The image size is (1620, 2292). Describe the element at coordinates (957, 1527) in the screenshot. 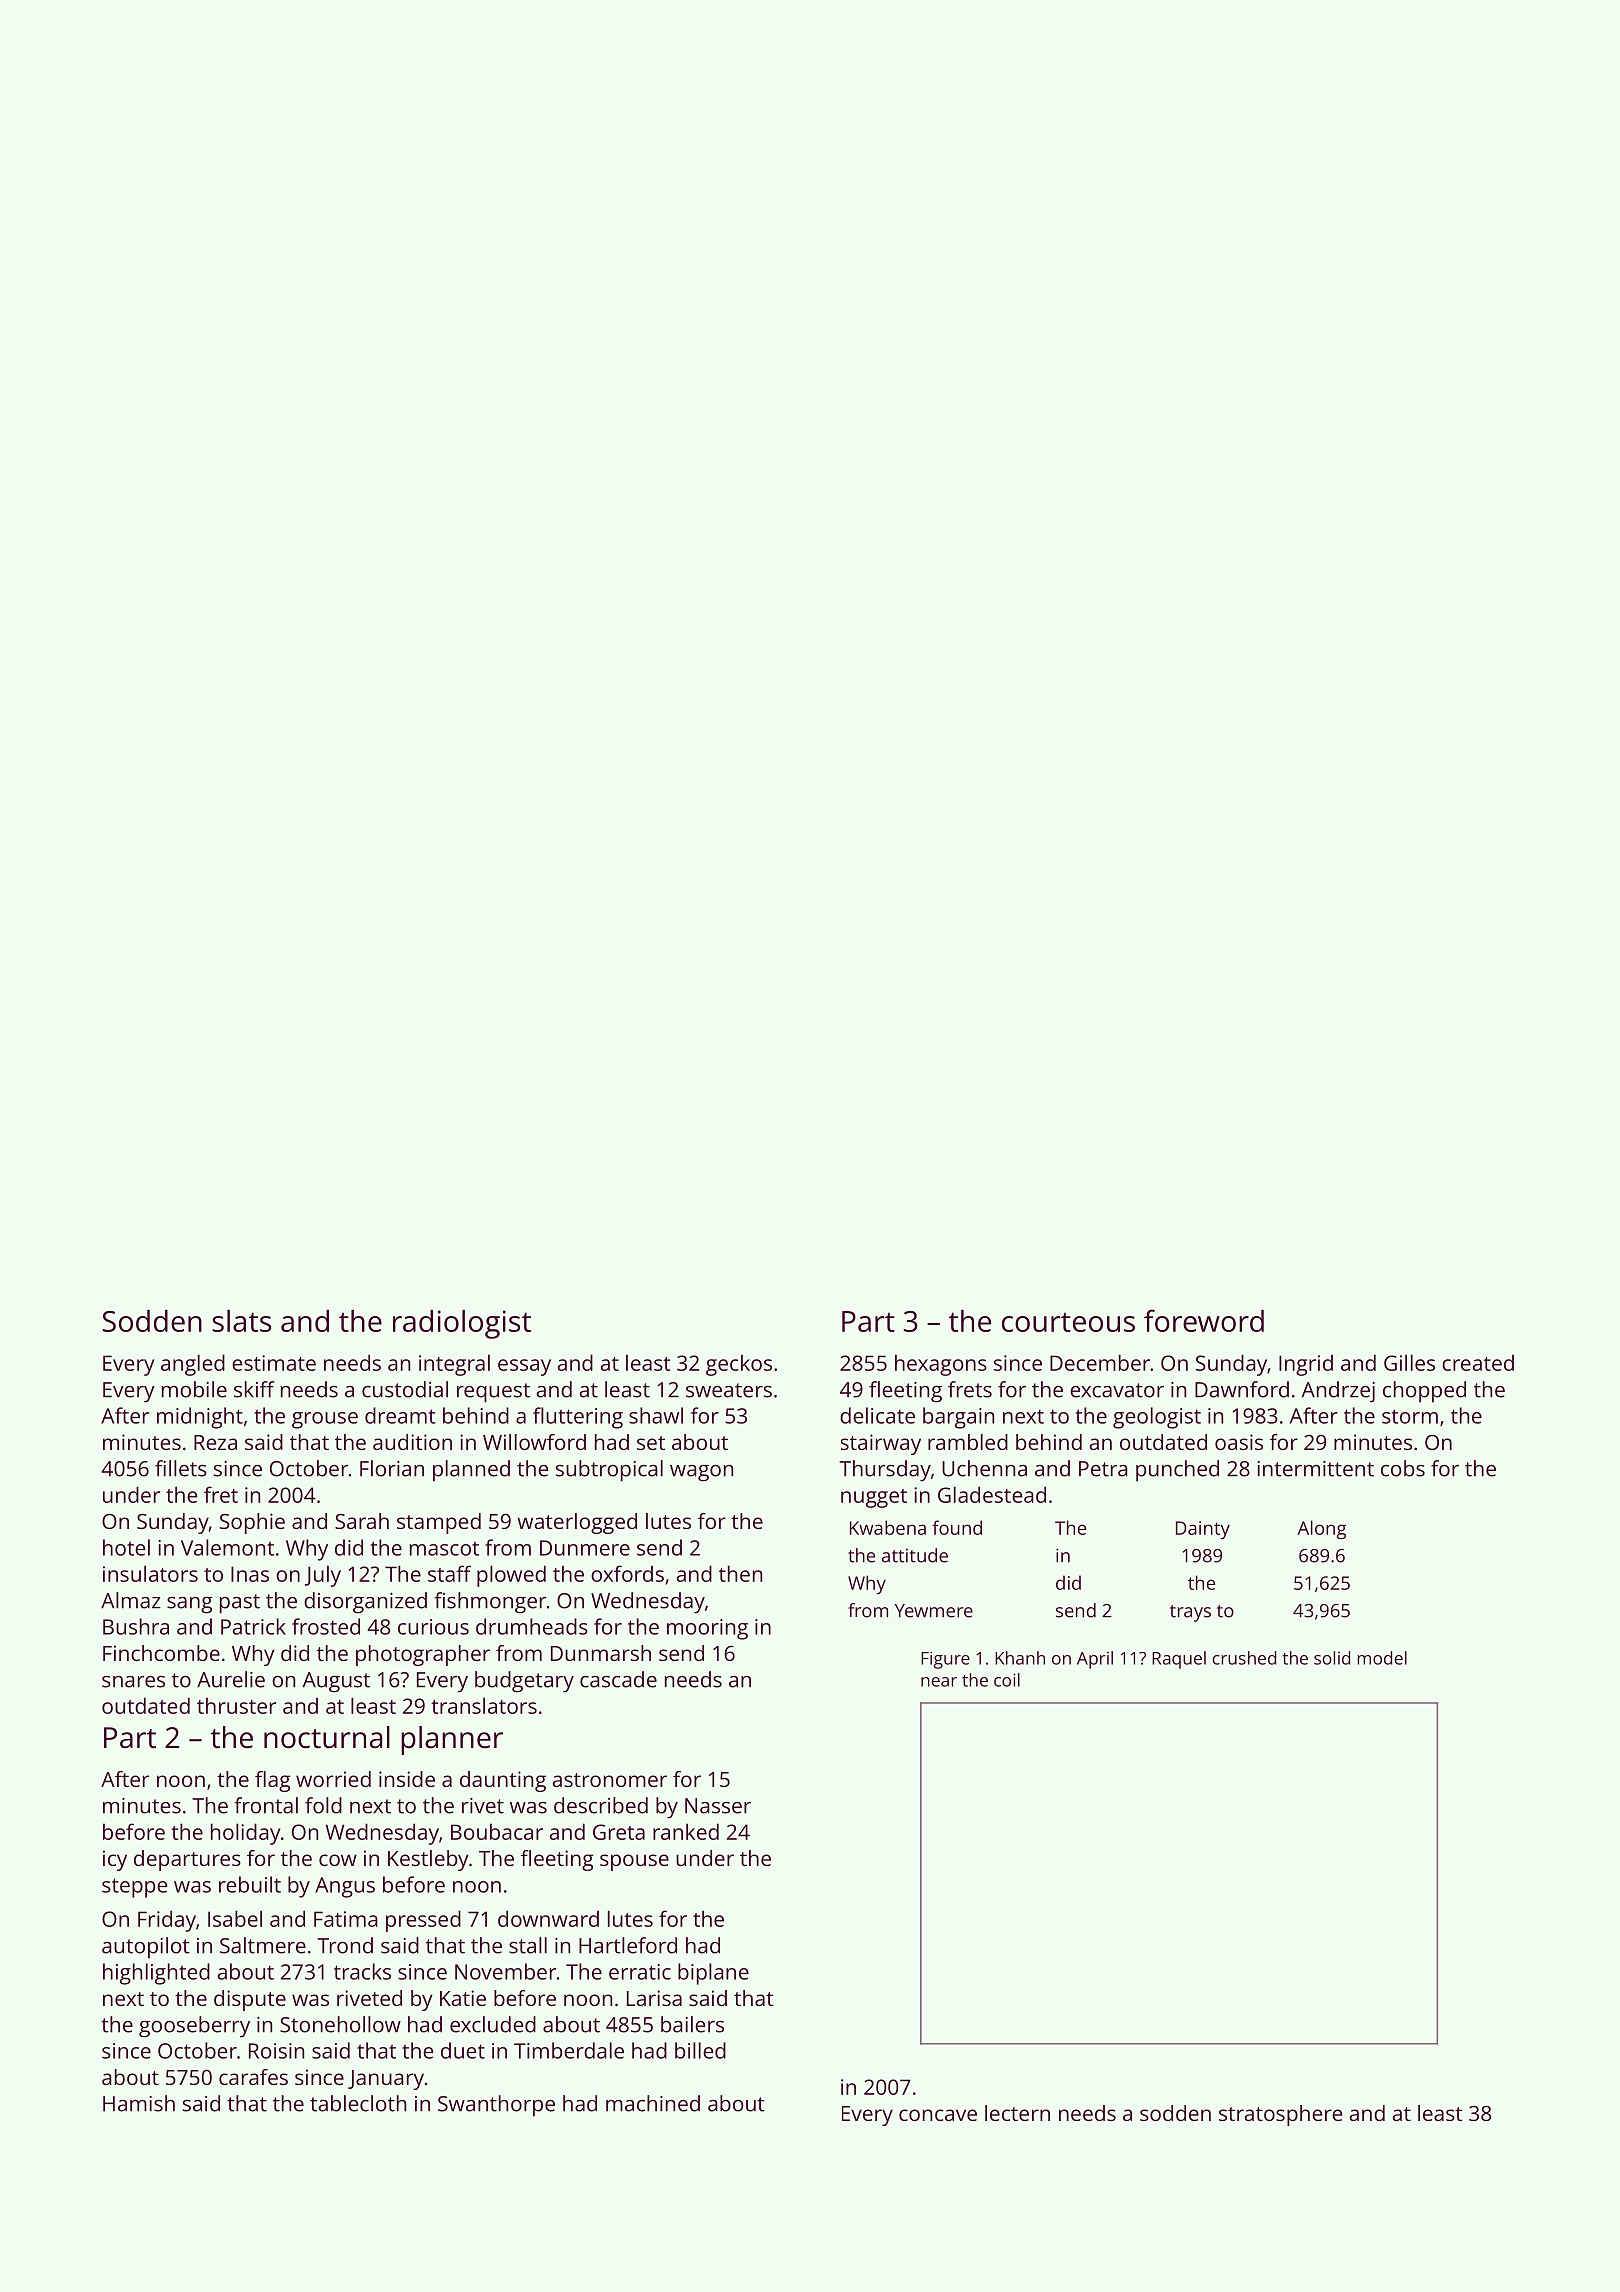

I see `found` at that location.
